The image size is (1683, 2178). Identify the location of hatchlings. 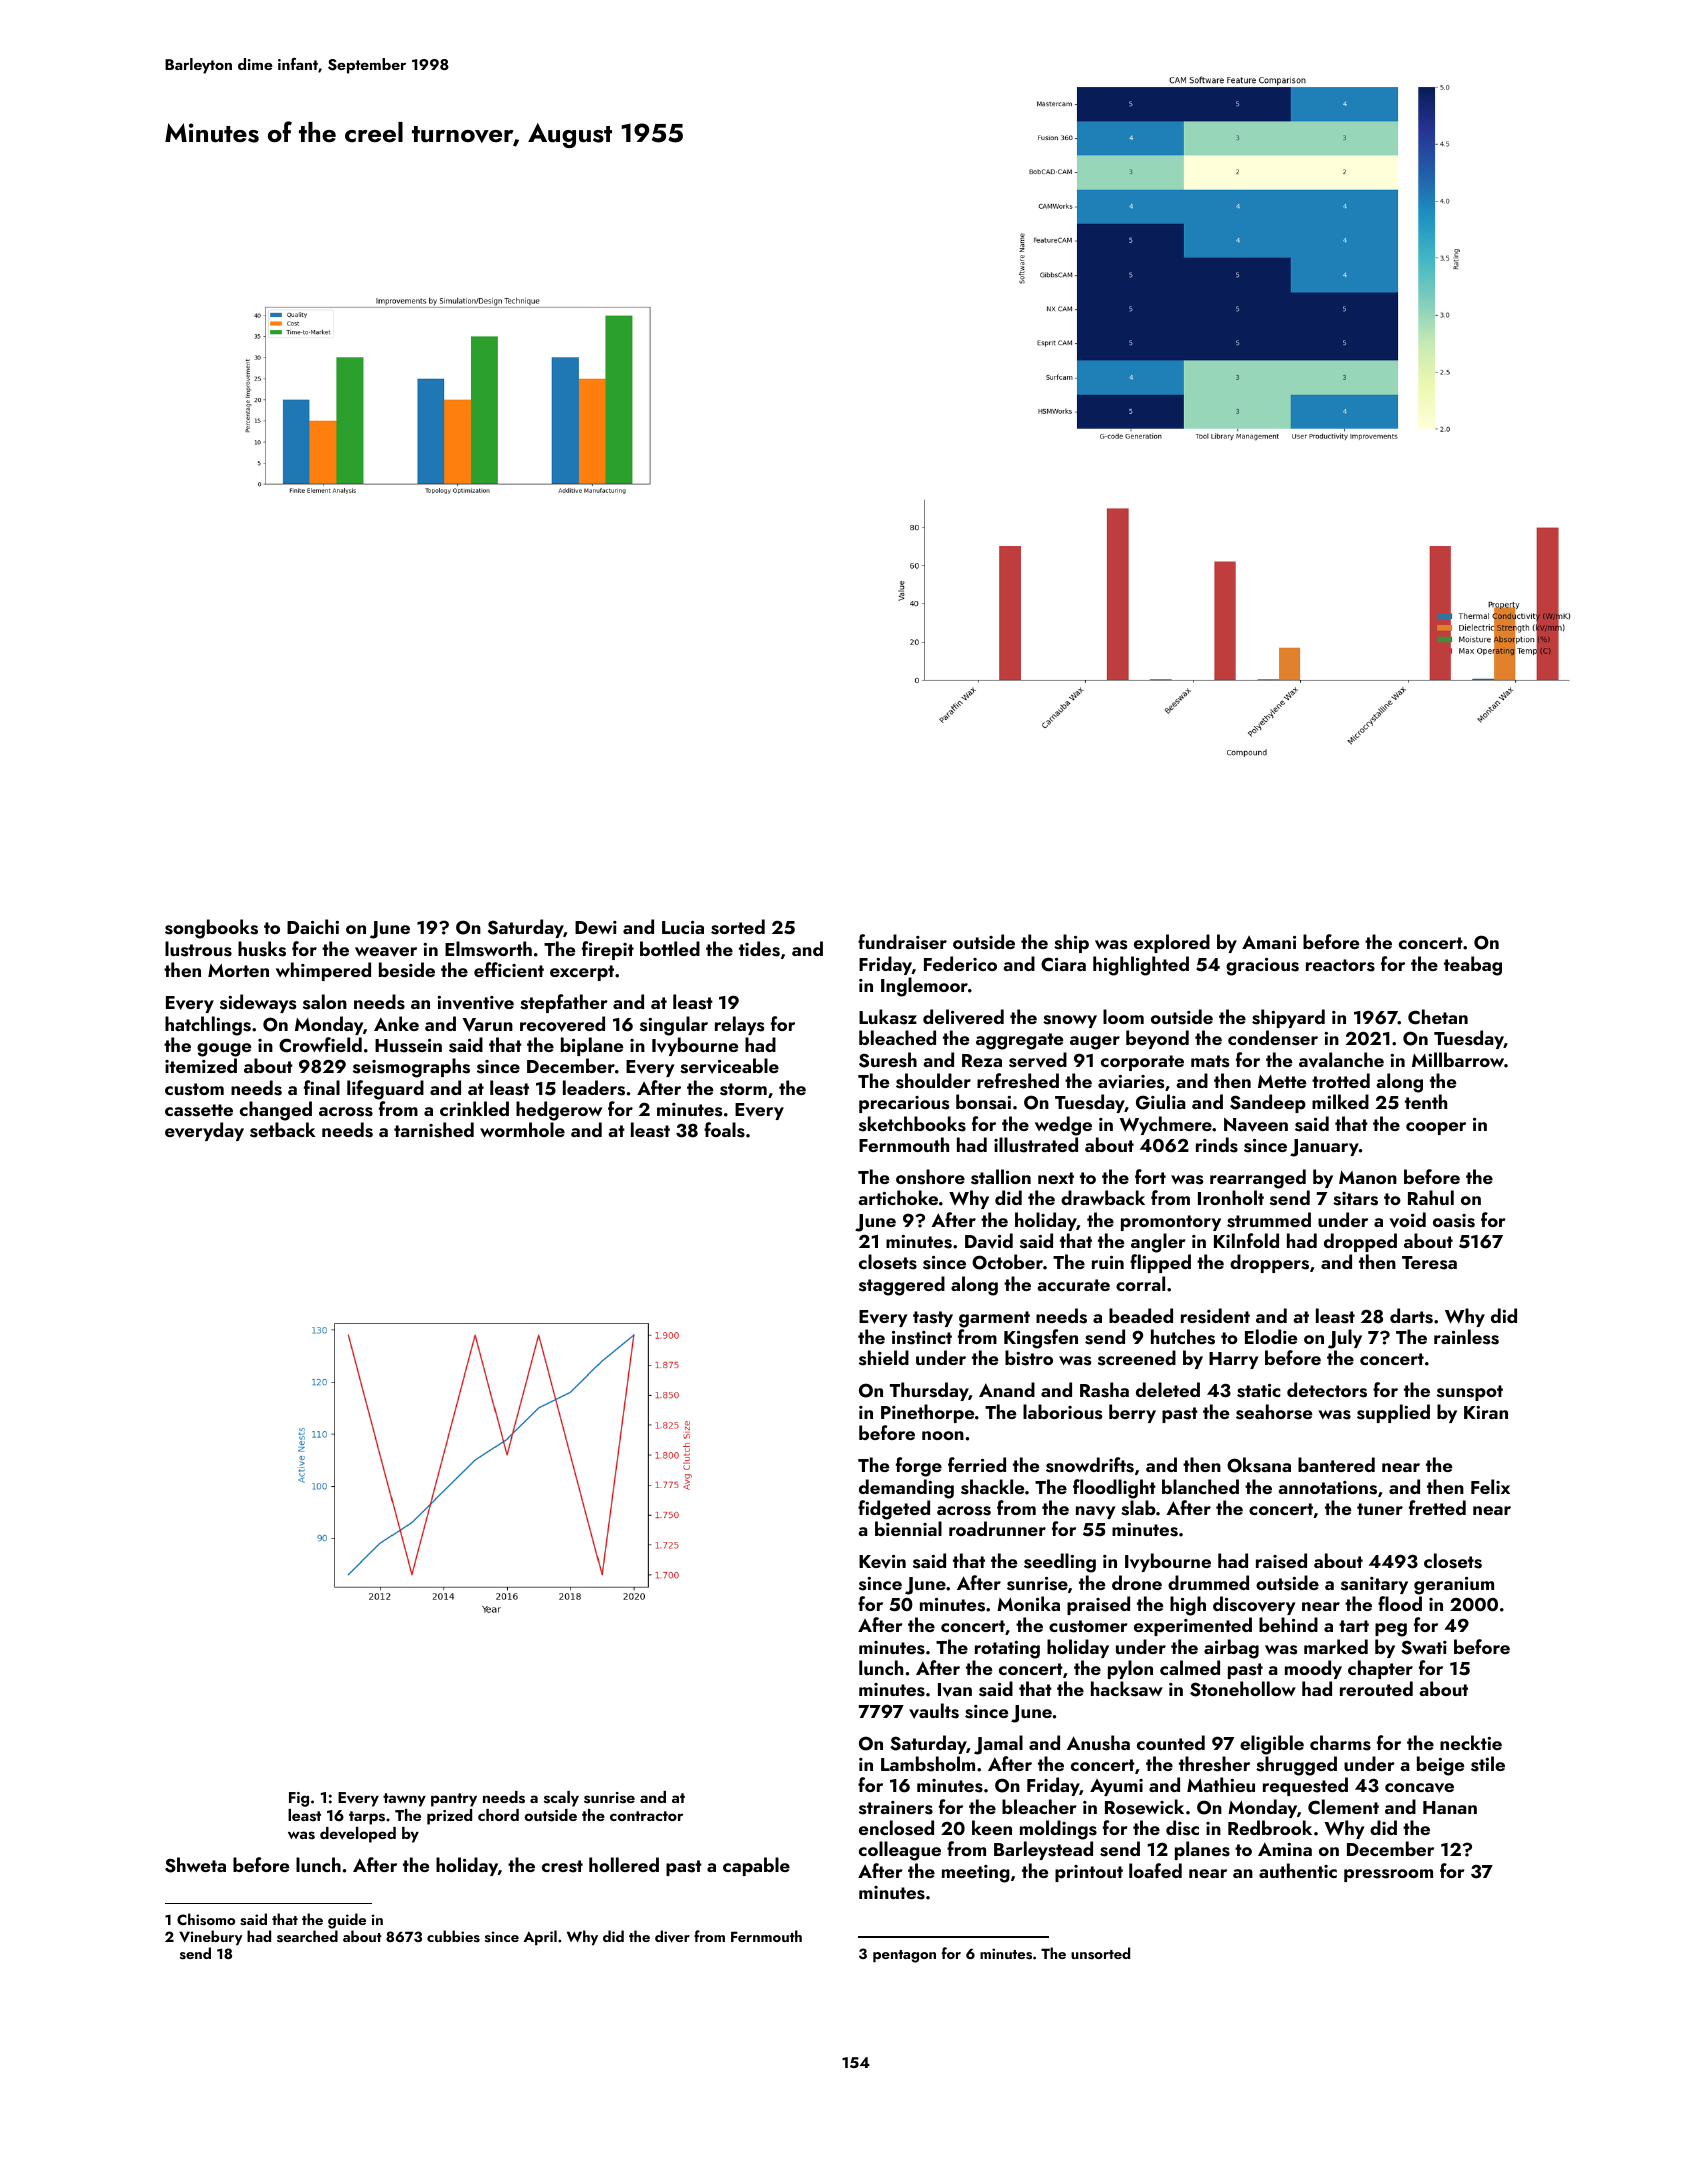
(208, 1026).
